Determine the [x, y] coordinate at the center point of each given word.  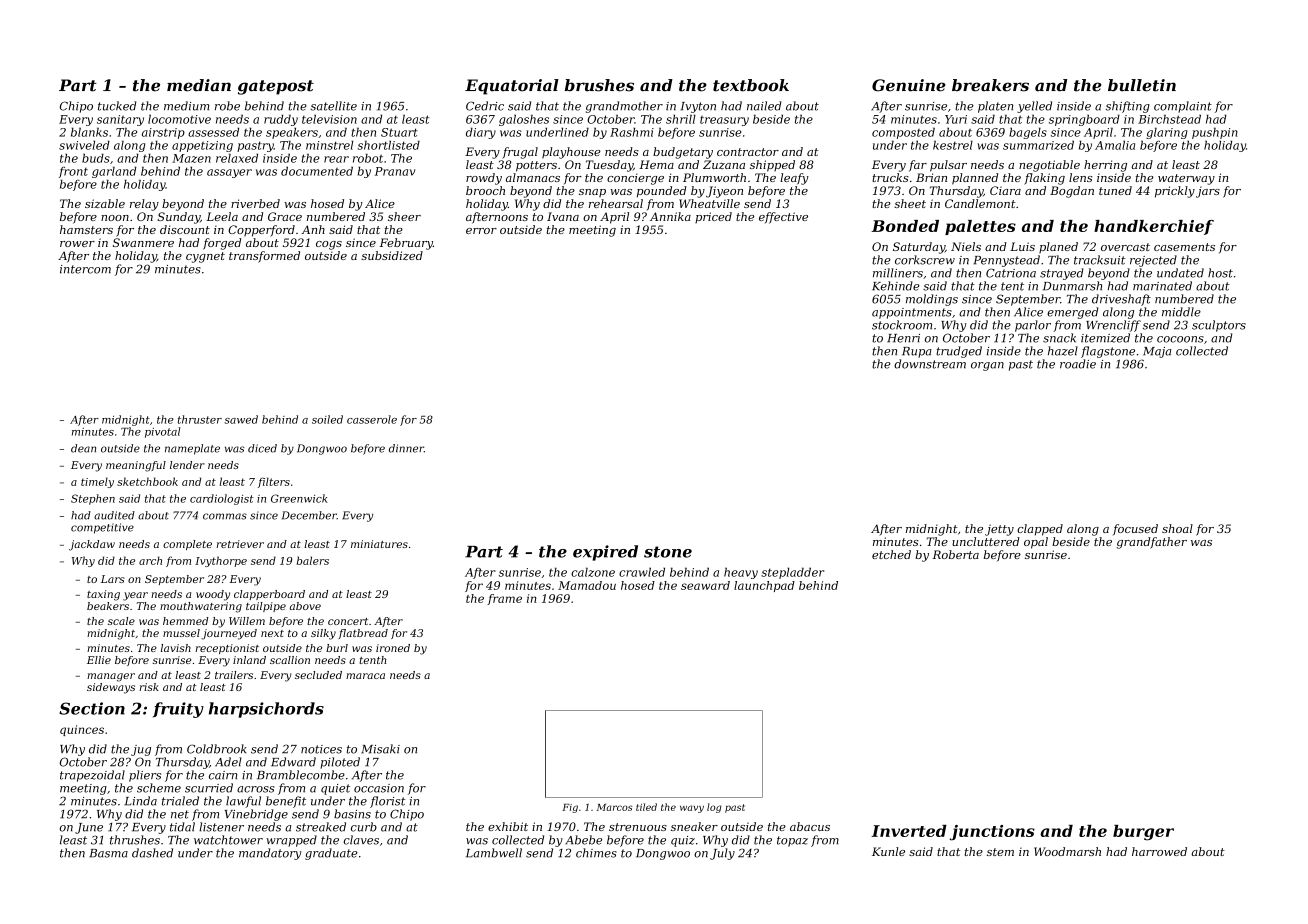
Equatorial [512, 87]
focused [1135, 529]
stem [1000, 852]
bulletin [1142, 85]
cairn [223, 775]
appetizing [202, 146]
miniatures [379, 544]
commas [225, 516]
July [722, 854]
